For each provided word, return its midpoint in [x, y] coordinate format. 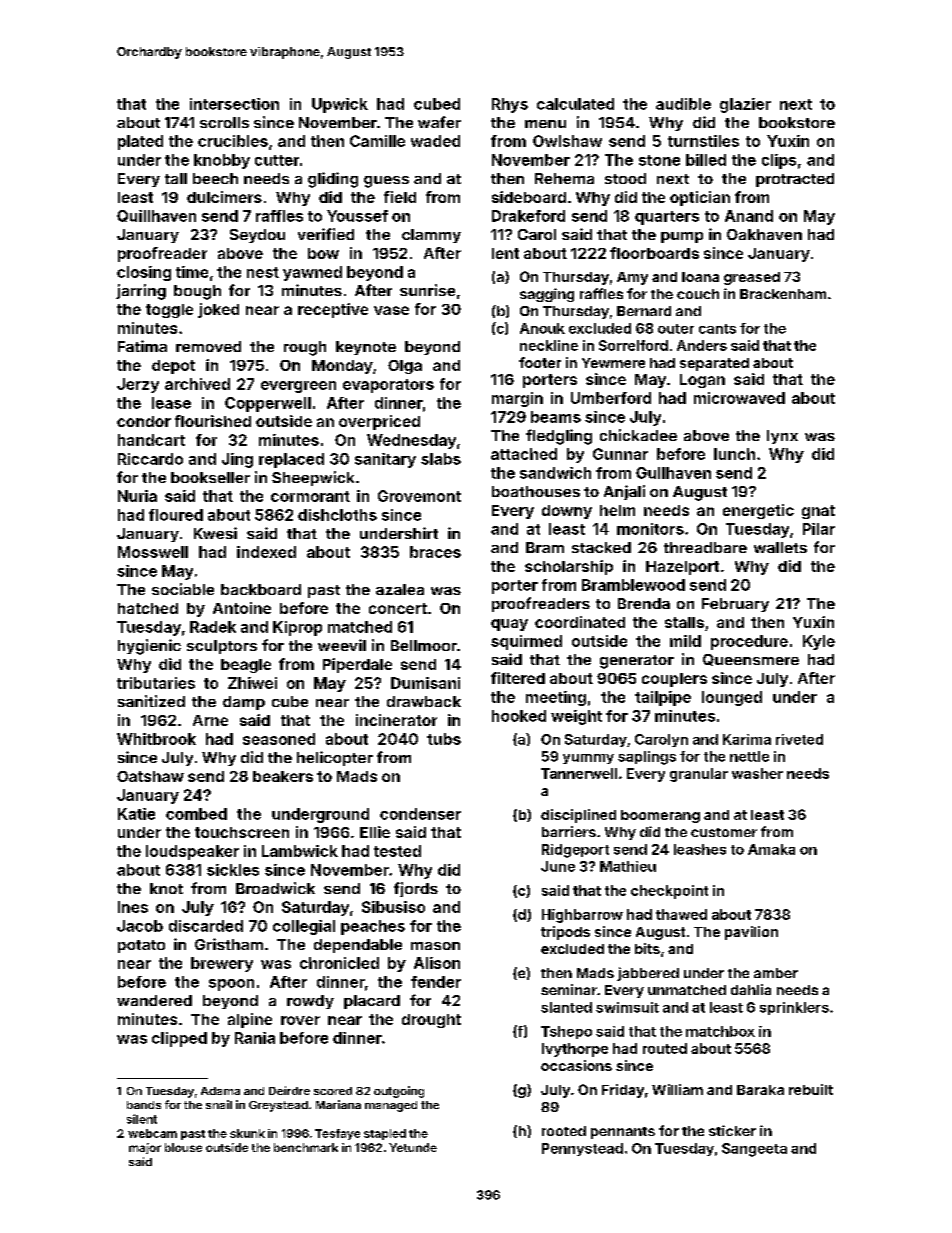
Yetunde [413, 1147]
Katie [136, 814]
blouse [183, 1147]
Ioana [700, 277]
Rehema [564, 178]
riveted [799, 739]
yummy [588, 759]
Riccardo [150, 459]
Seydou [257, 236]
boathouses [536, 491]
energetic [758, 511]
